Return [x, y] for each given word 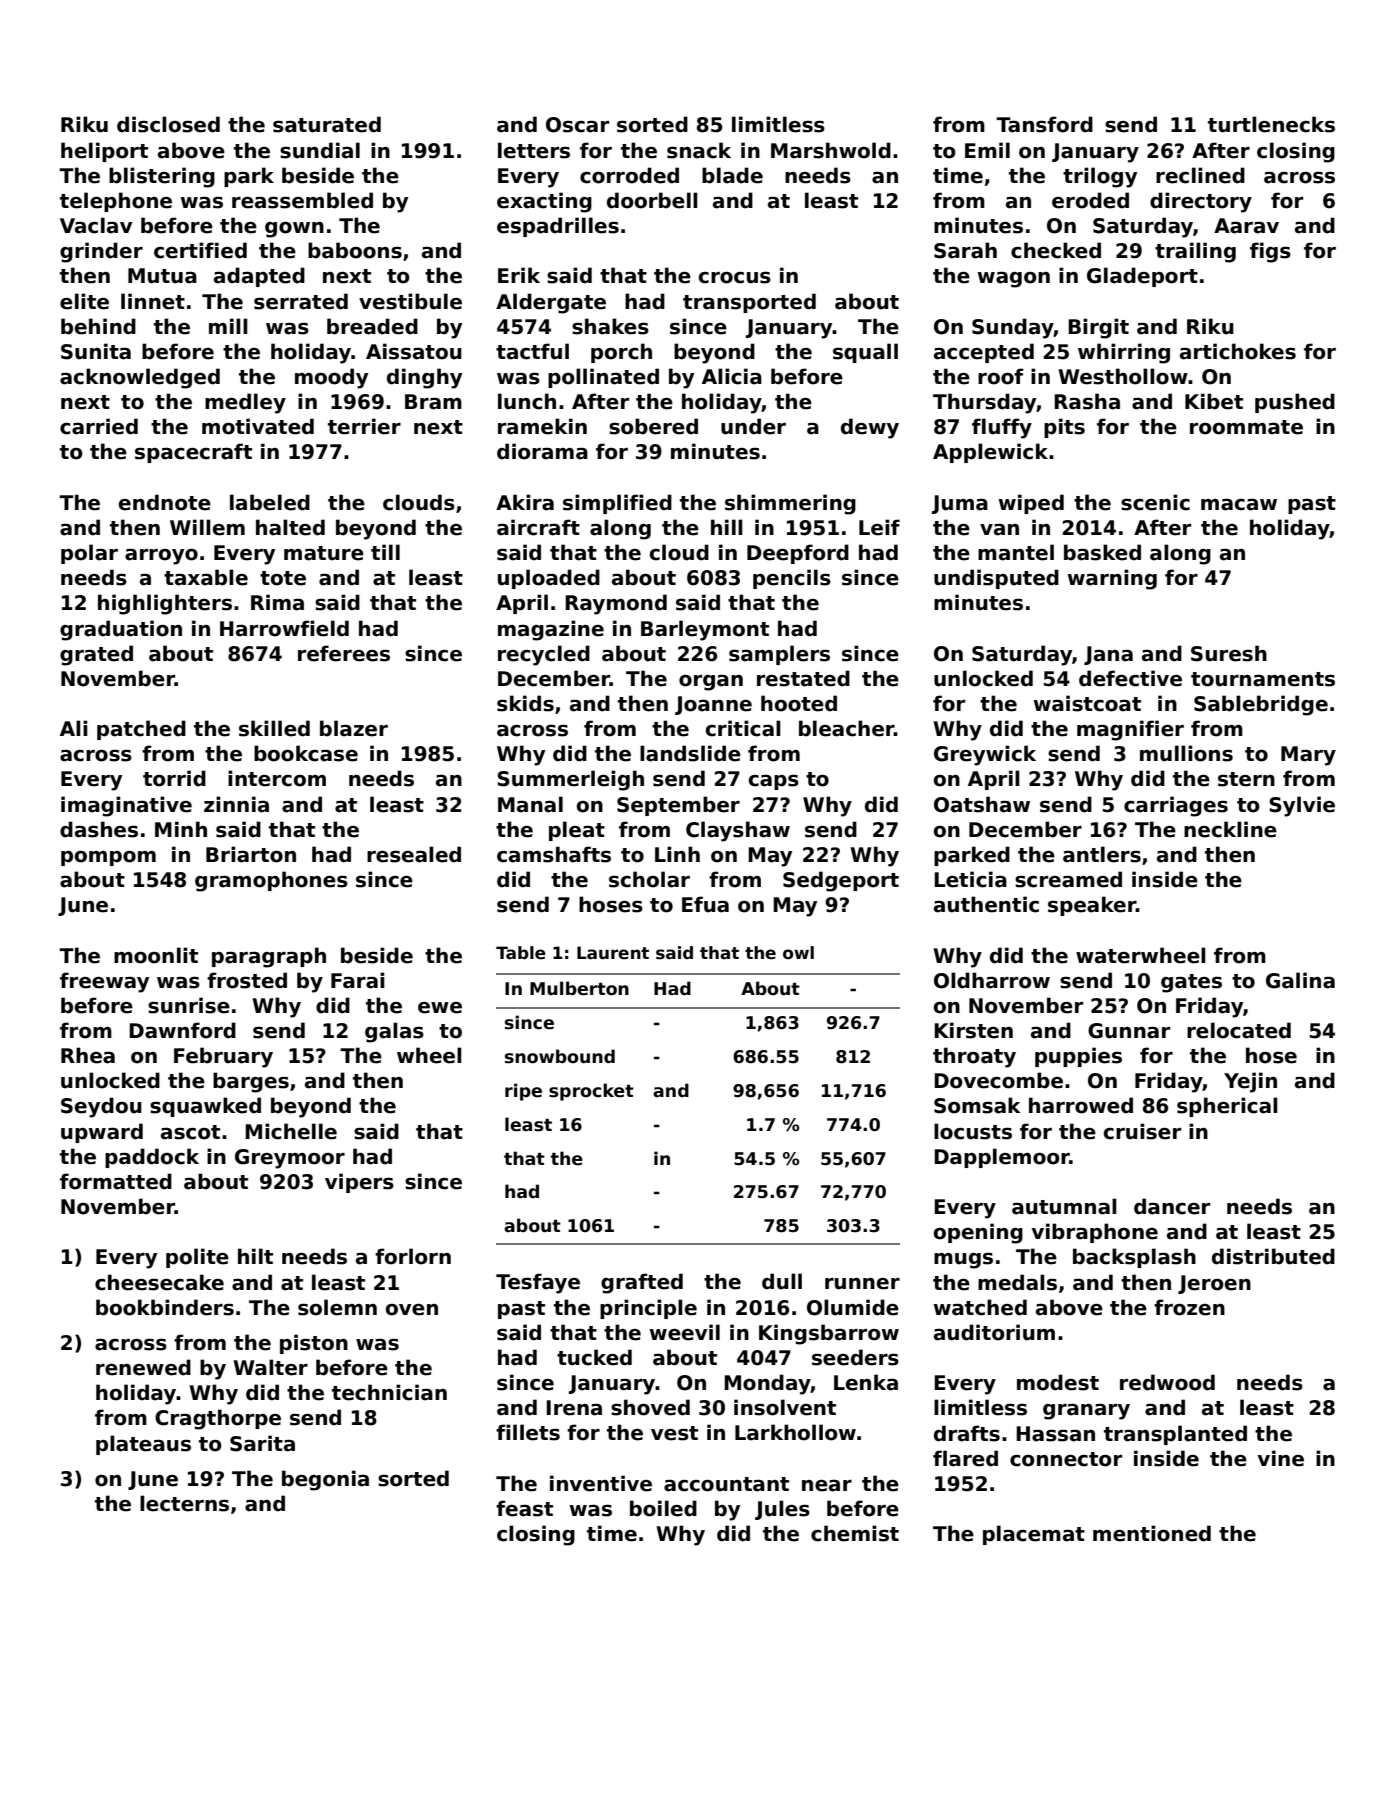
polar [89, 554]
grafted [642, 1283]
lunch [527, 401]
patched [141, 730]
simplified [617, 504]
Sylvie [1302, 806]
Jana [1108, 655]
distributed [1273, 1256]
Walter [270, 1367]
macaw [1239, 505]
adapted [259, 277]
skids [525, 703]
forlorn [413, 1256]
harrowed [1081, 1105]
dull [782, 1281]
